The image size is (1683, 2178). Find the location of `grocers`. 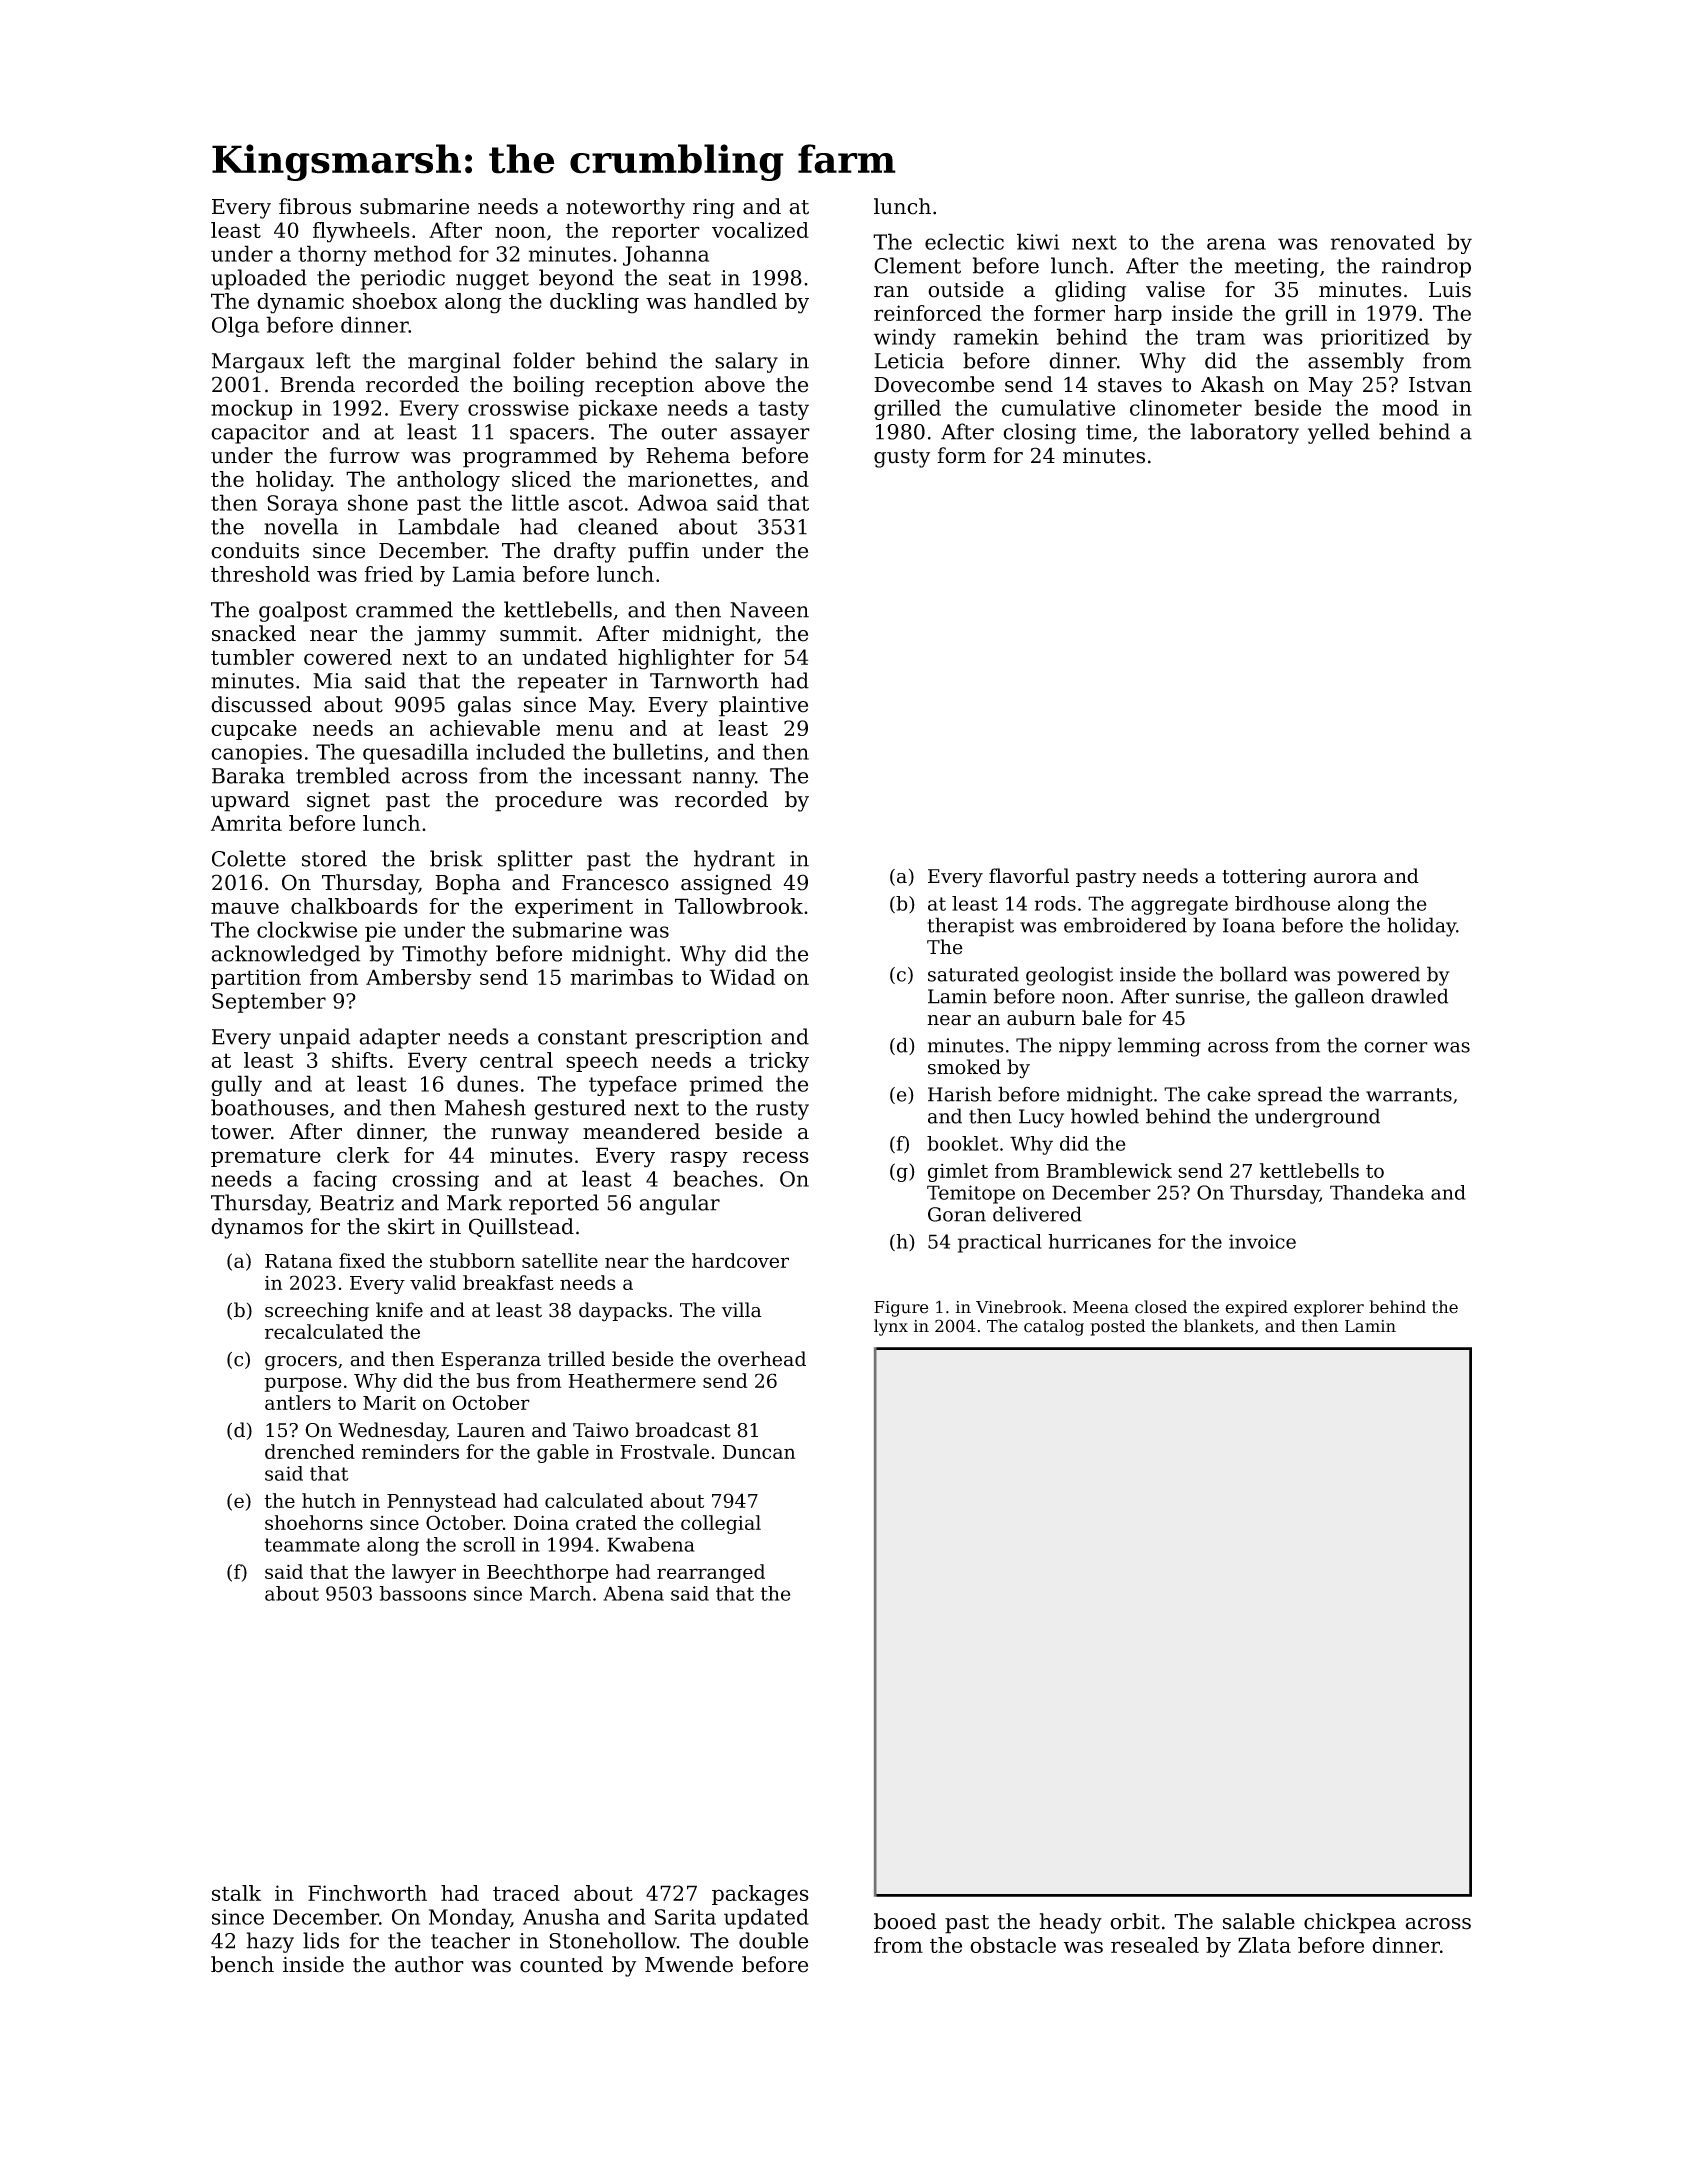

grocers is located at coordinates (301, 1363).
